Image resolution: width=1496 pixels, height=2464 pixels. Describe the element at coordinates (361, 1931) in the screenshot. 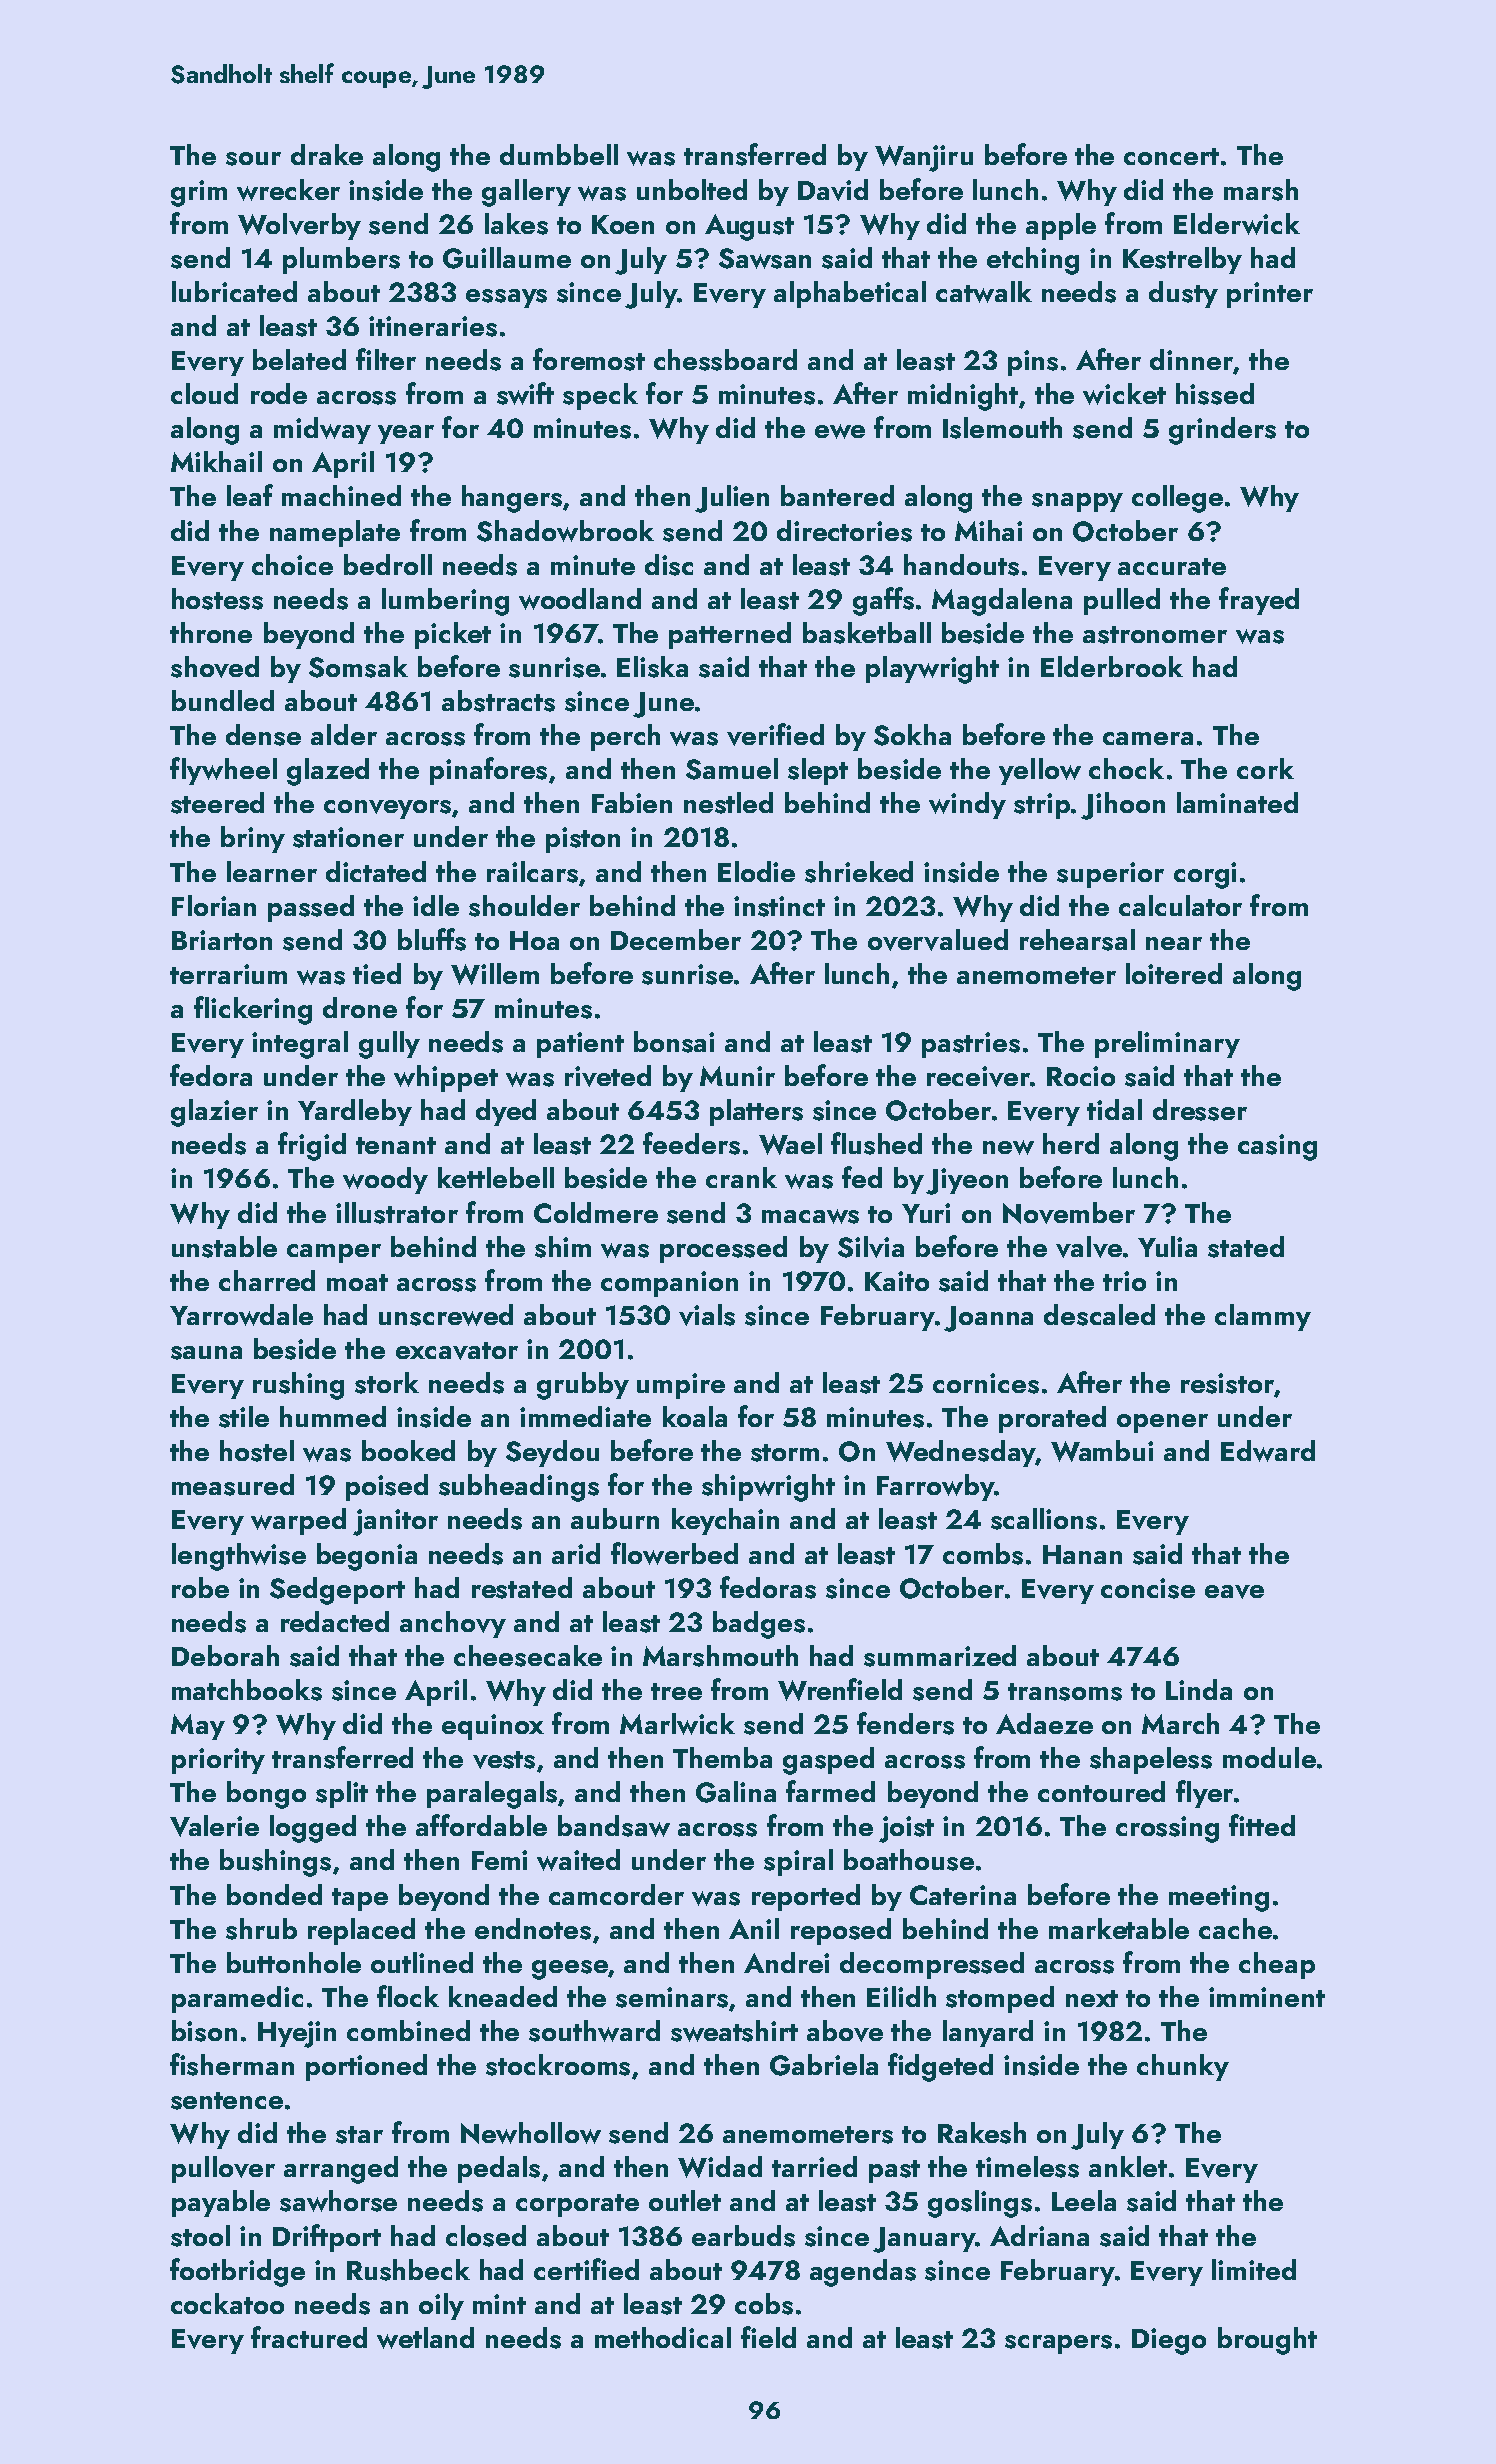

I see `replaced` at that location.
